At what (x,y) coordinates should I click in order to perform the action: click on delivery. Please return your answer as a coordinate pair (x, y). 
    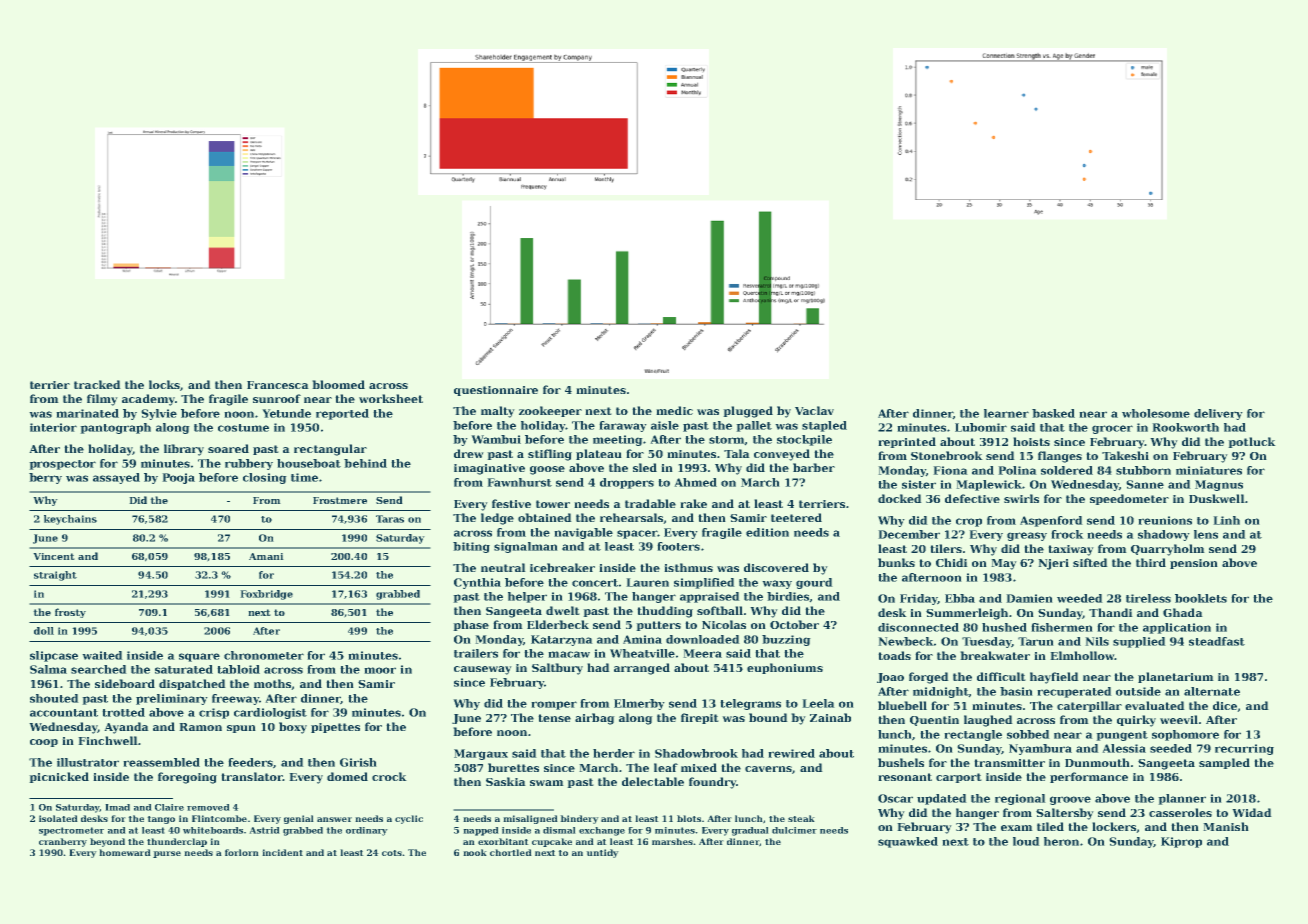
    Looking at the image, I should click on (1218, 414).
